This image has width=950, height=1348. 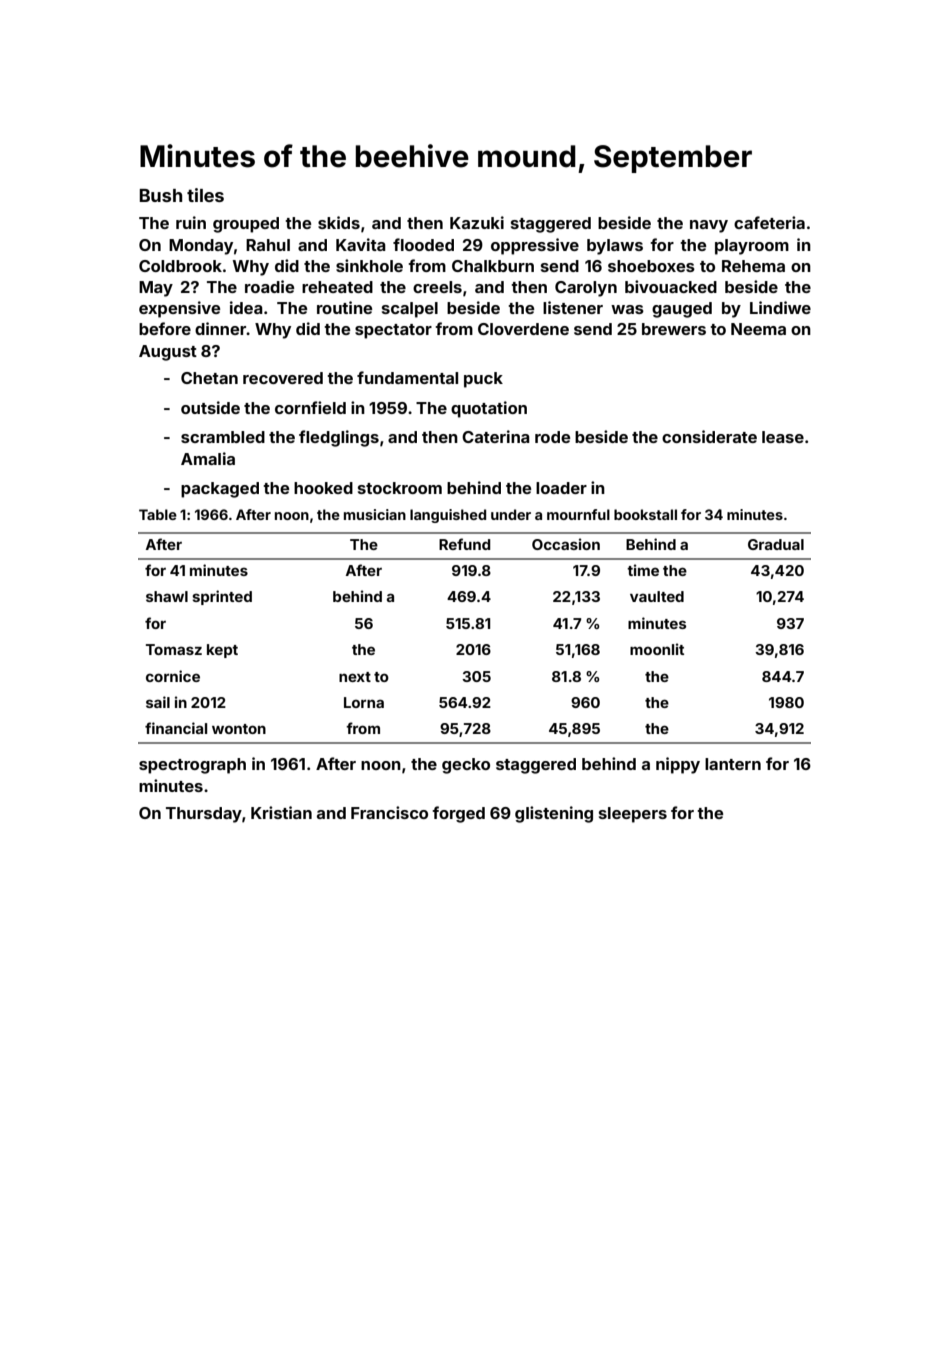 I want to click on Kristian, so click(x=281, y=812).
